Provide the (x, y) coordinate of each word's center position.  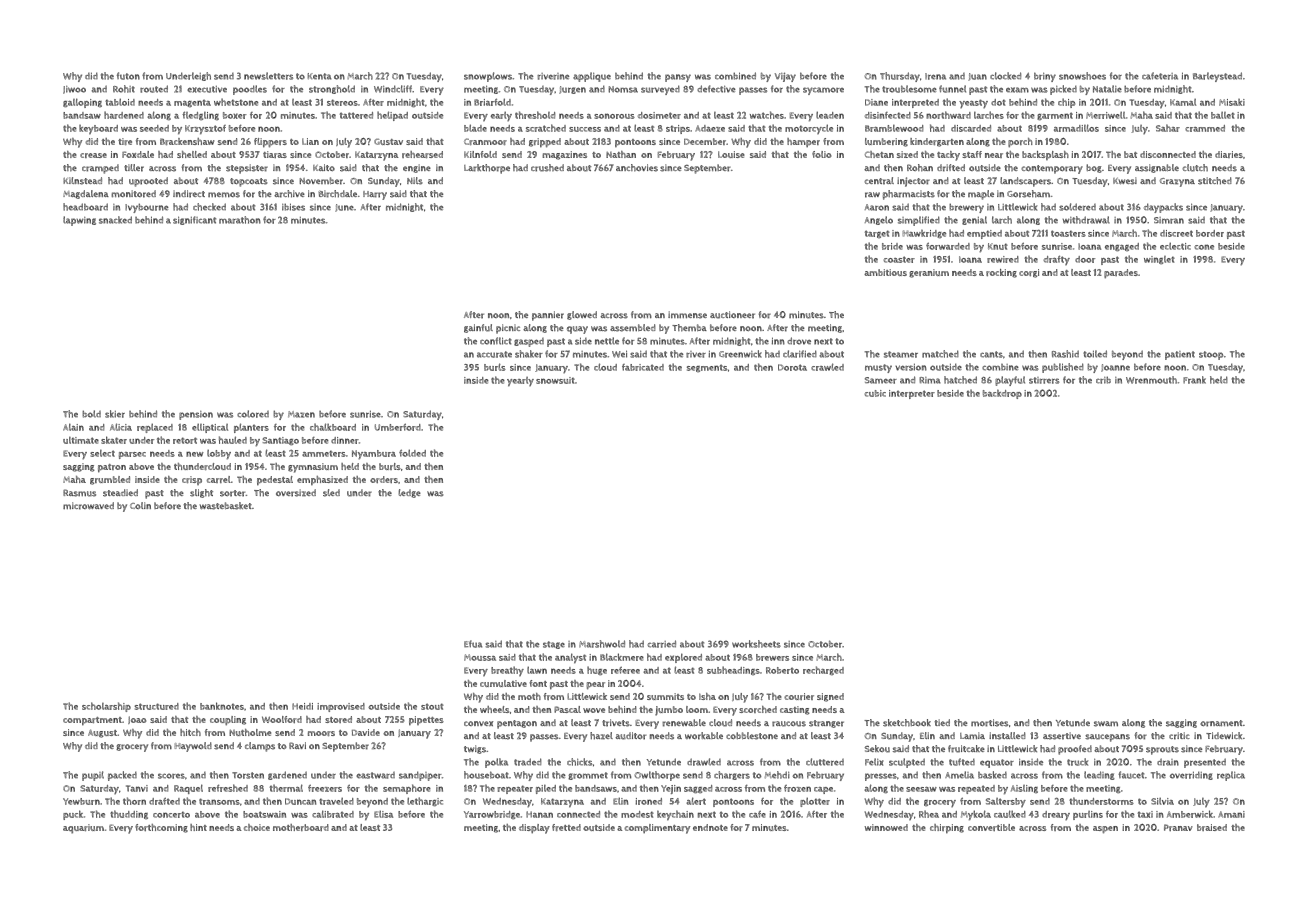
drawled (704, 762)
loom (697, 709)
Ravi (297, 745)
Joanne (1115, 368)
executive (207, 89)
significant (194, 220)
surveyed (660, 90)
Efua (473, 644)
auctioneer (732, 315)
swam (1106, 724)
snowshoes (1082, 76)
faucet (1131, 775)
